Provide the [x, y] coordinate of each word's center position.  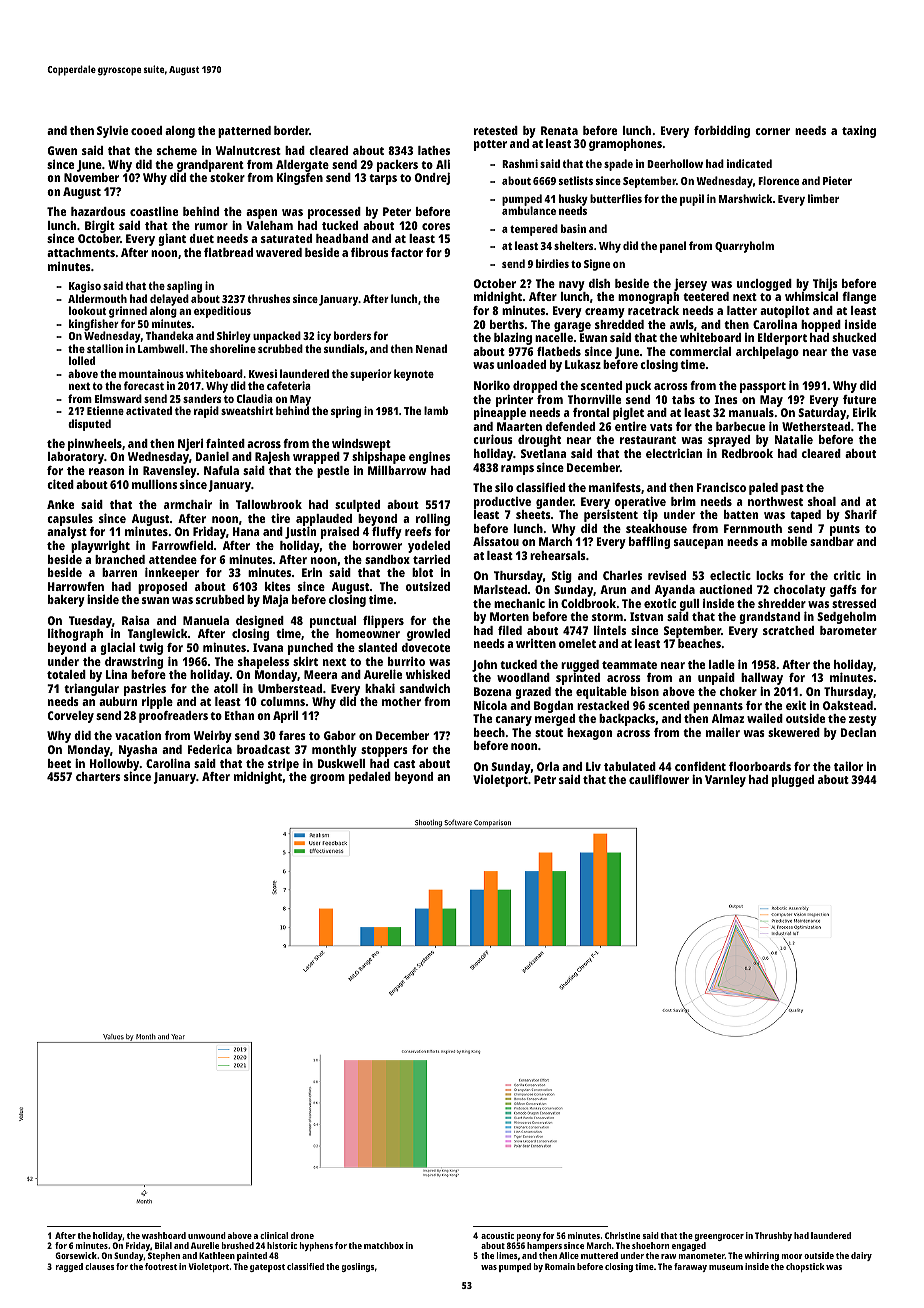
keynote [414, 375]
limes [507, 1255]
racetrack [653, 310]
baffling [649, 543]
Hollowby [114, 765]
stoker [227, 177]
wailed [765, 718]
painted [252, 1256]
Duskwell [341, 763]
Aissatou [496, 541]
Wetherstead [816, 426]
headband [342, 238]
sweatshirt [247, 410]
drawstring [134, 663]
